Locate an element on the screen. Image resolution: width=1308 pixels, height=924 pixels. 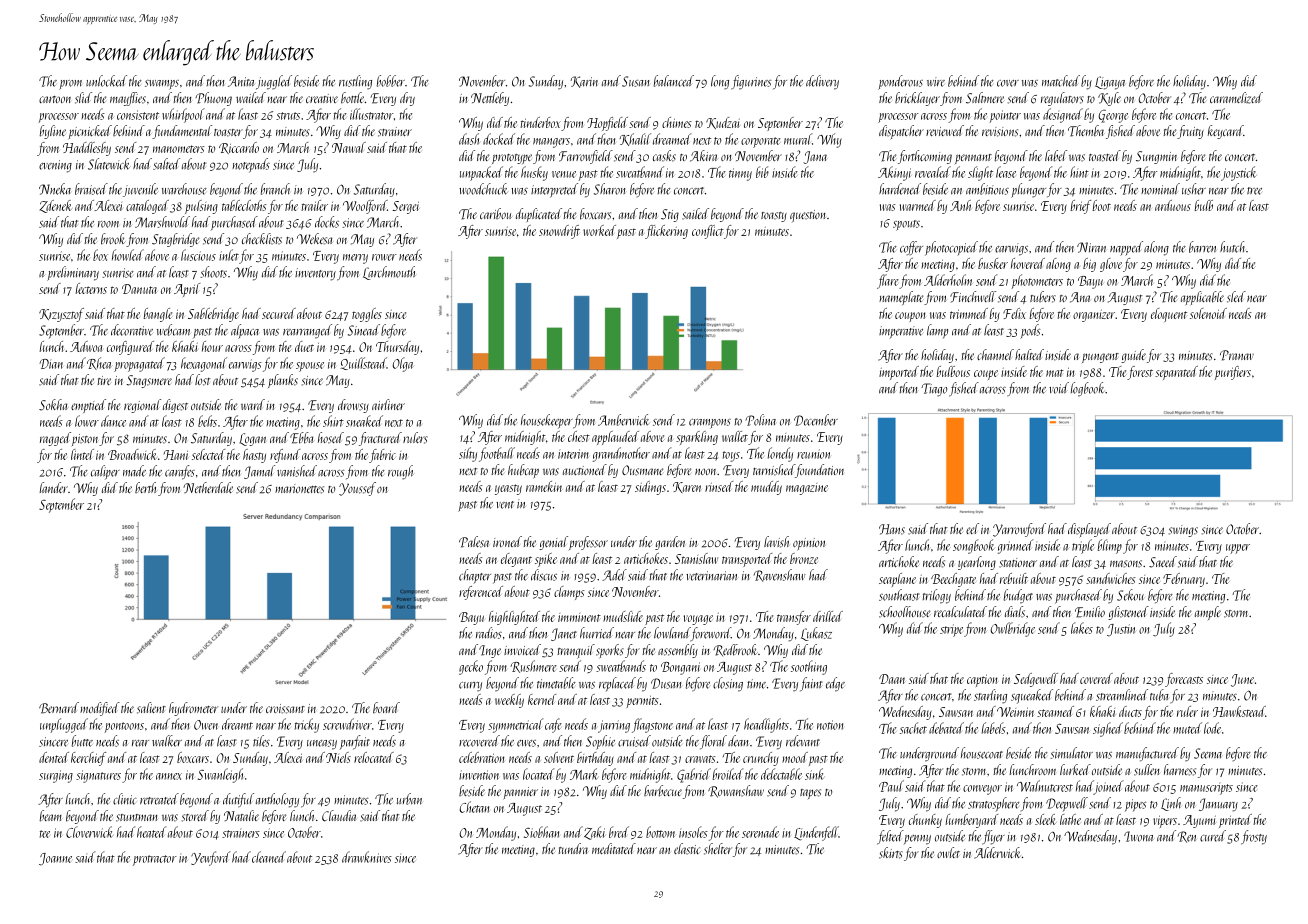
dented is located at coordinates (54, 757).
